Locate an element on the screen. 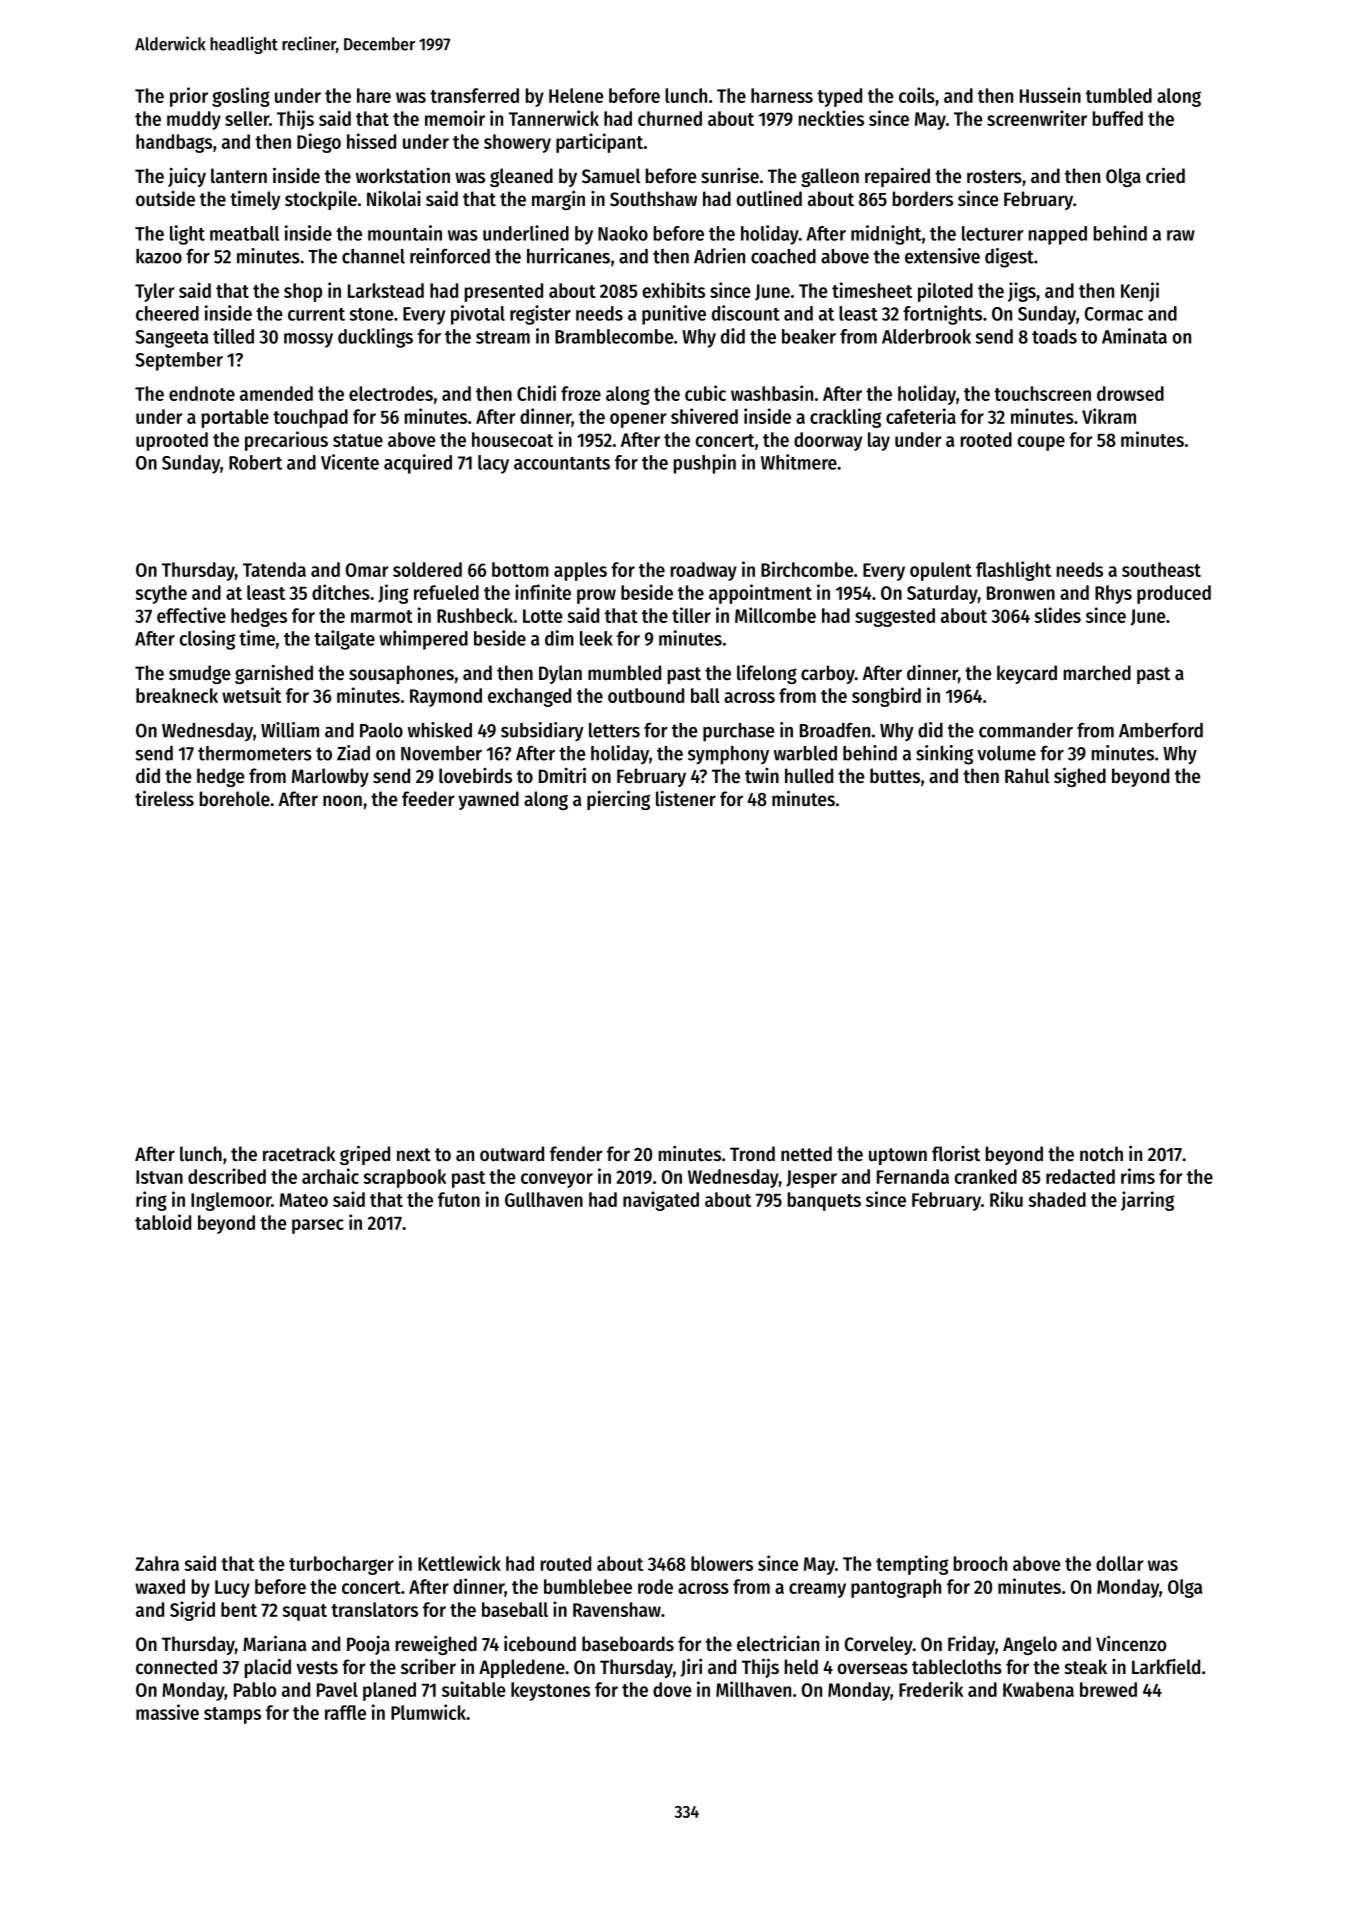  coils is located at coordinates (917, 95).
